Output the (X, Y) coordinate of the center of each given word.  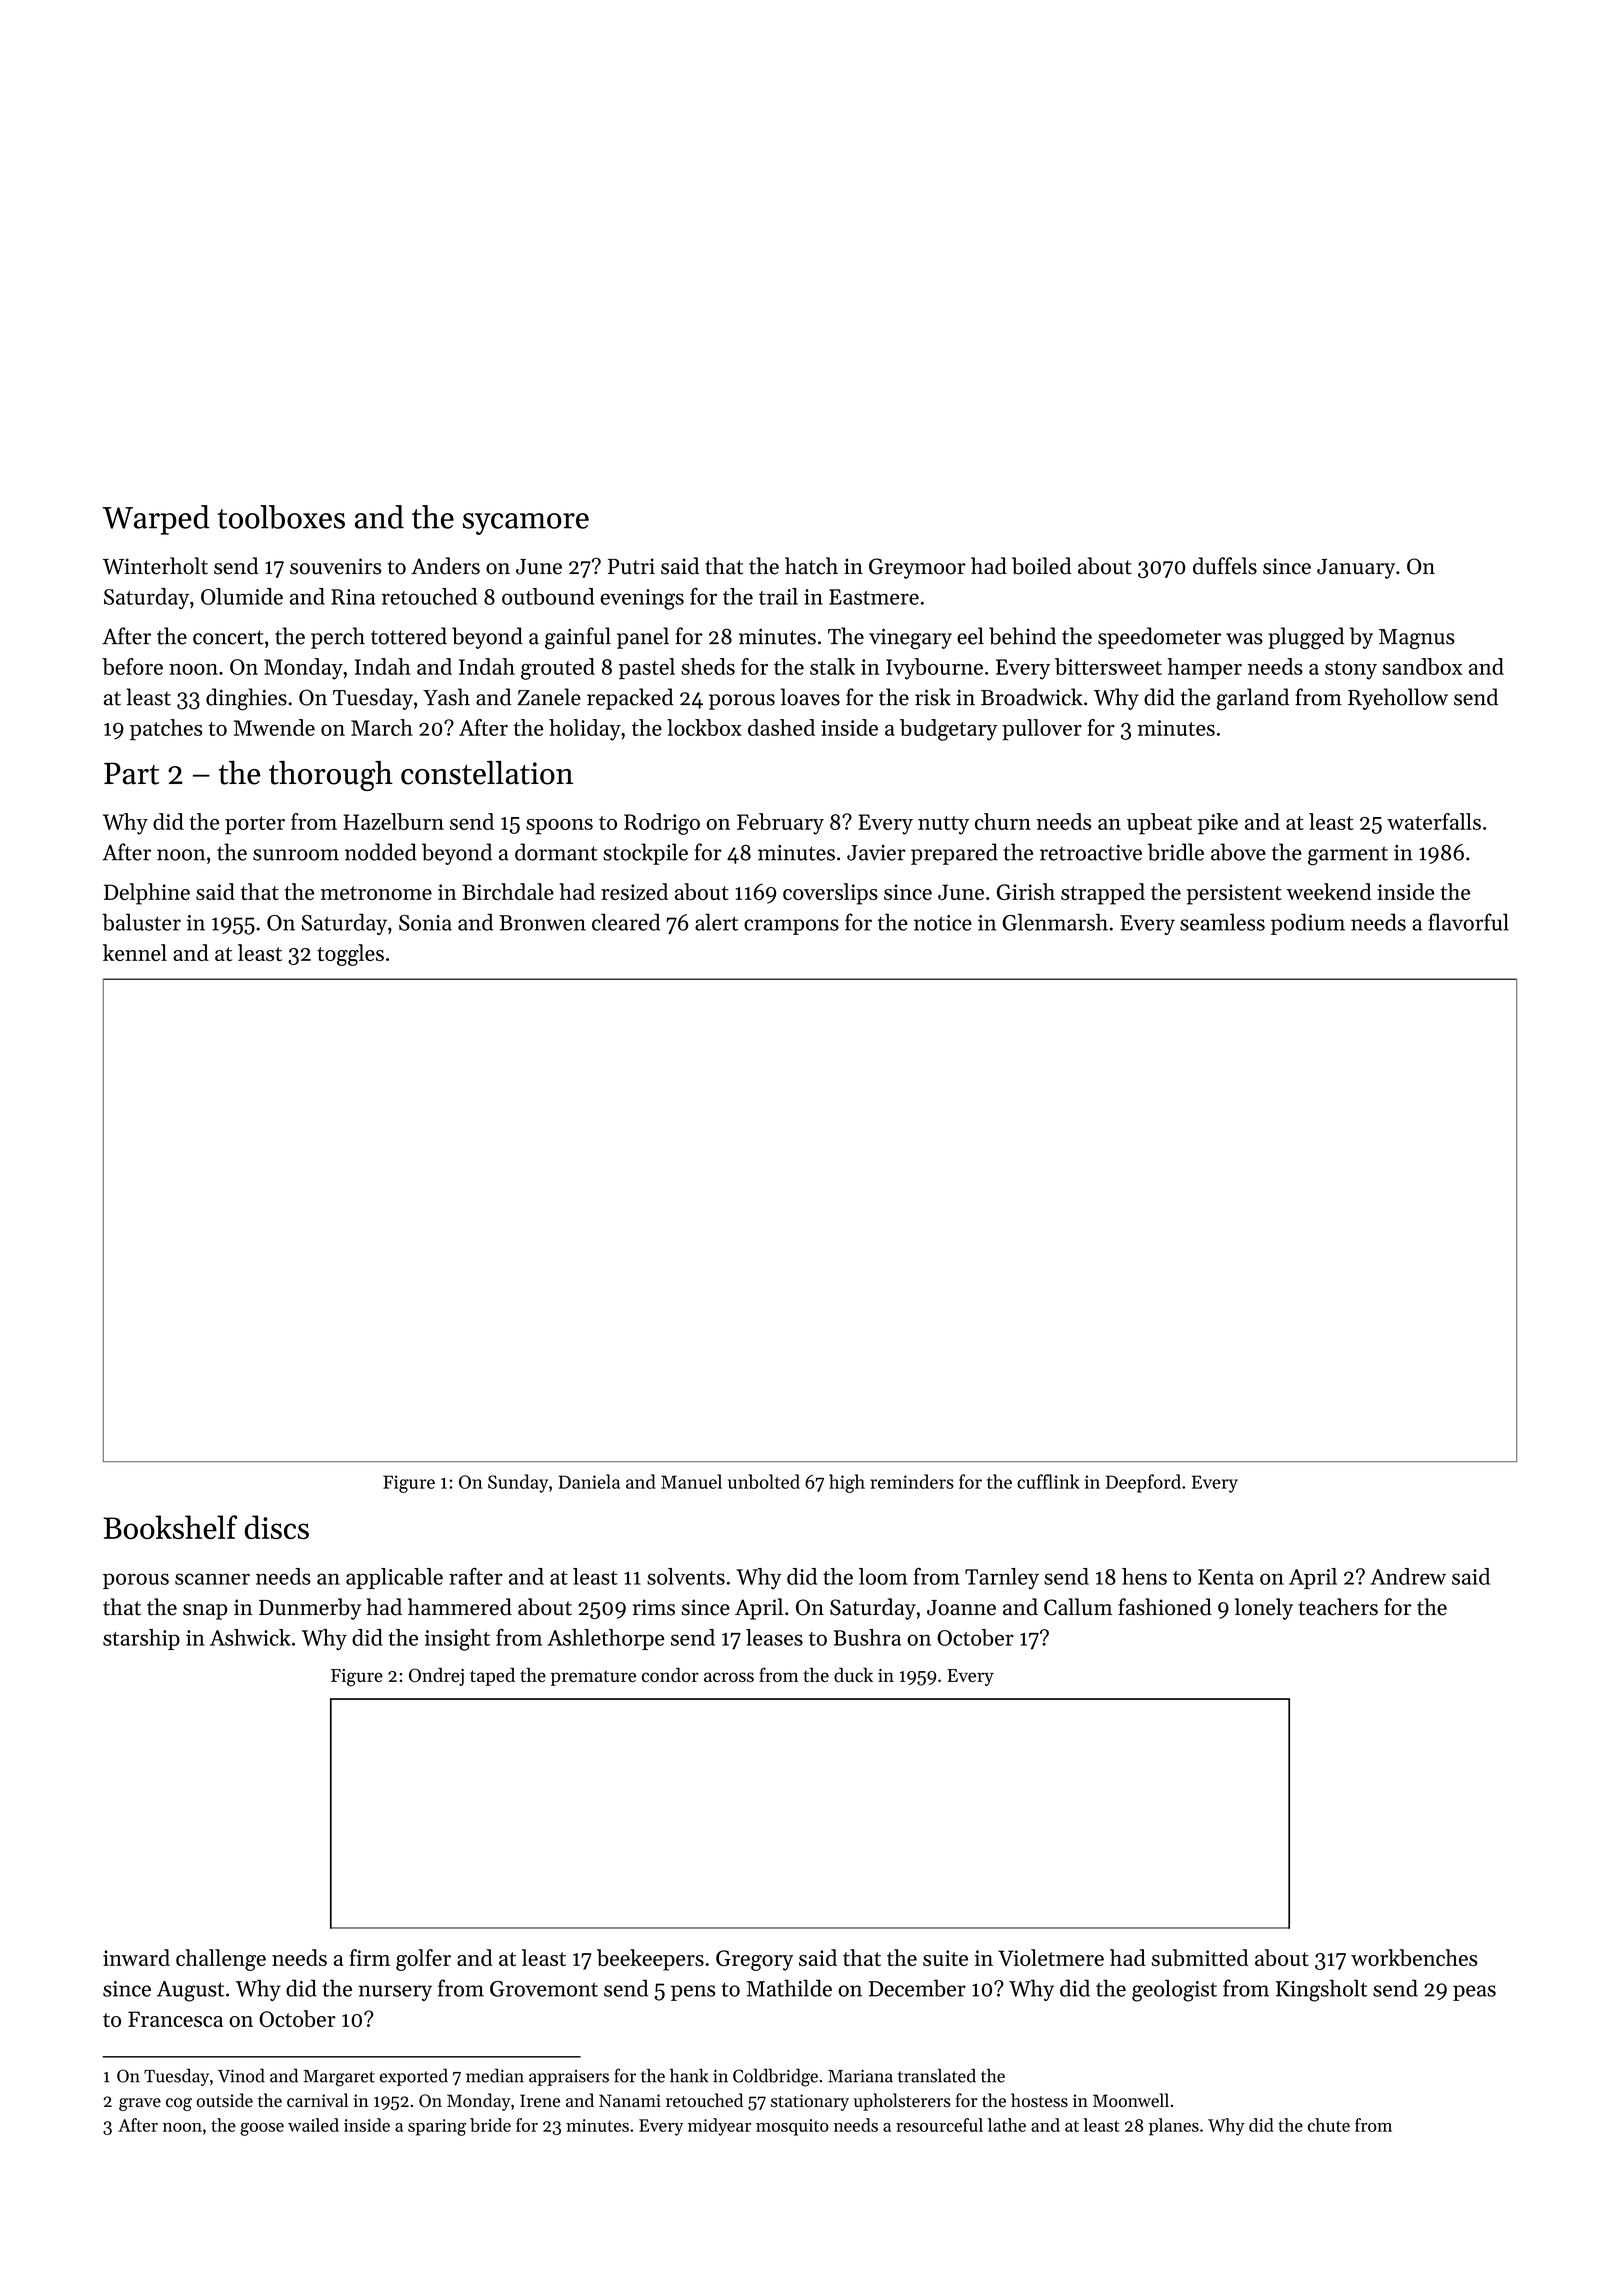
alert (716, 922)
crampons (791, 927)
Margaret (339, 2078)
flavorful (1468, 922)
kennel (135, 952)
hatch (811, 566)
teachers (1338, 1607)
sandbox (1422, 666)
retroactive (1091, 853)
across (729, 1677)
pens (693, 1993)
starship (141, 1639)
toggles (350, 955)
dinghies (246, 699)
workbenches (1414, 1957)
